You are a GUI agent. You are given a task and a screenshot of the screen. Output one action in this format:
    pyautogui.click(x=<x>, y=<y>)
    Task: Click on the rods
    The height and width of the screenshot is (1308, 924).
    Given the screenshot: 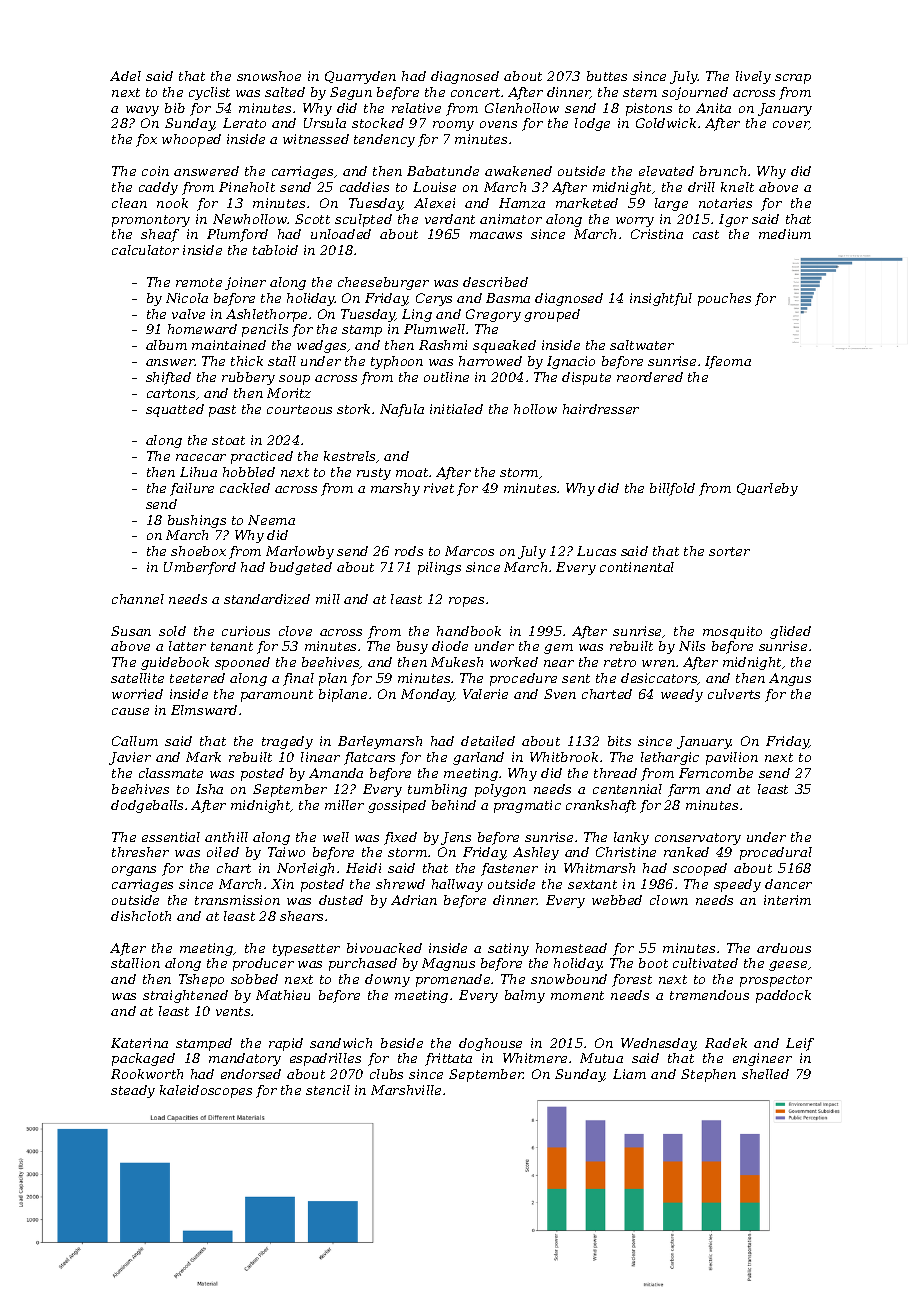 What is the action you would take?
    pyautogui.click(x=409, y=551)
